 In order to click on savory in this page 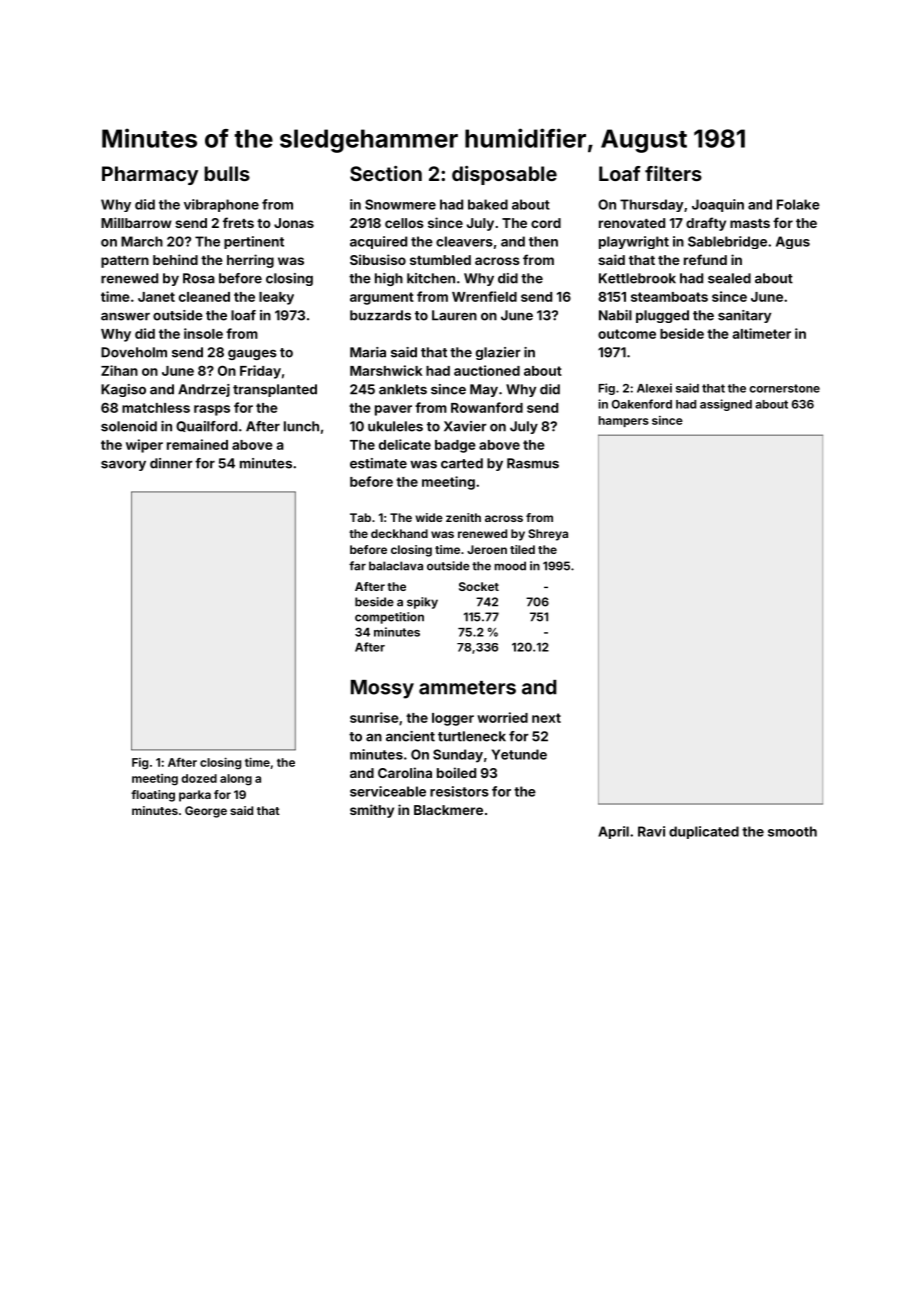, I will do `click(123, 465)`.
